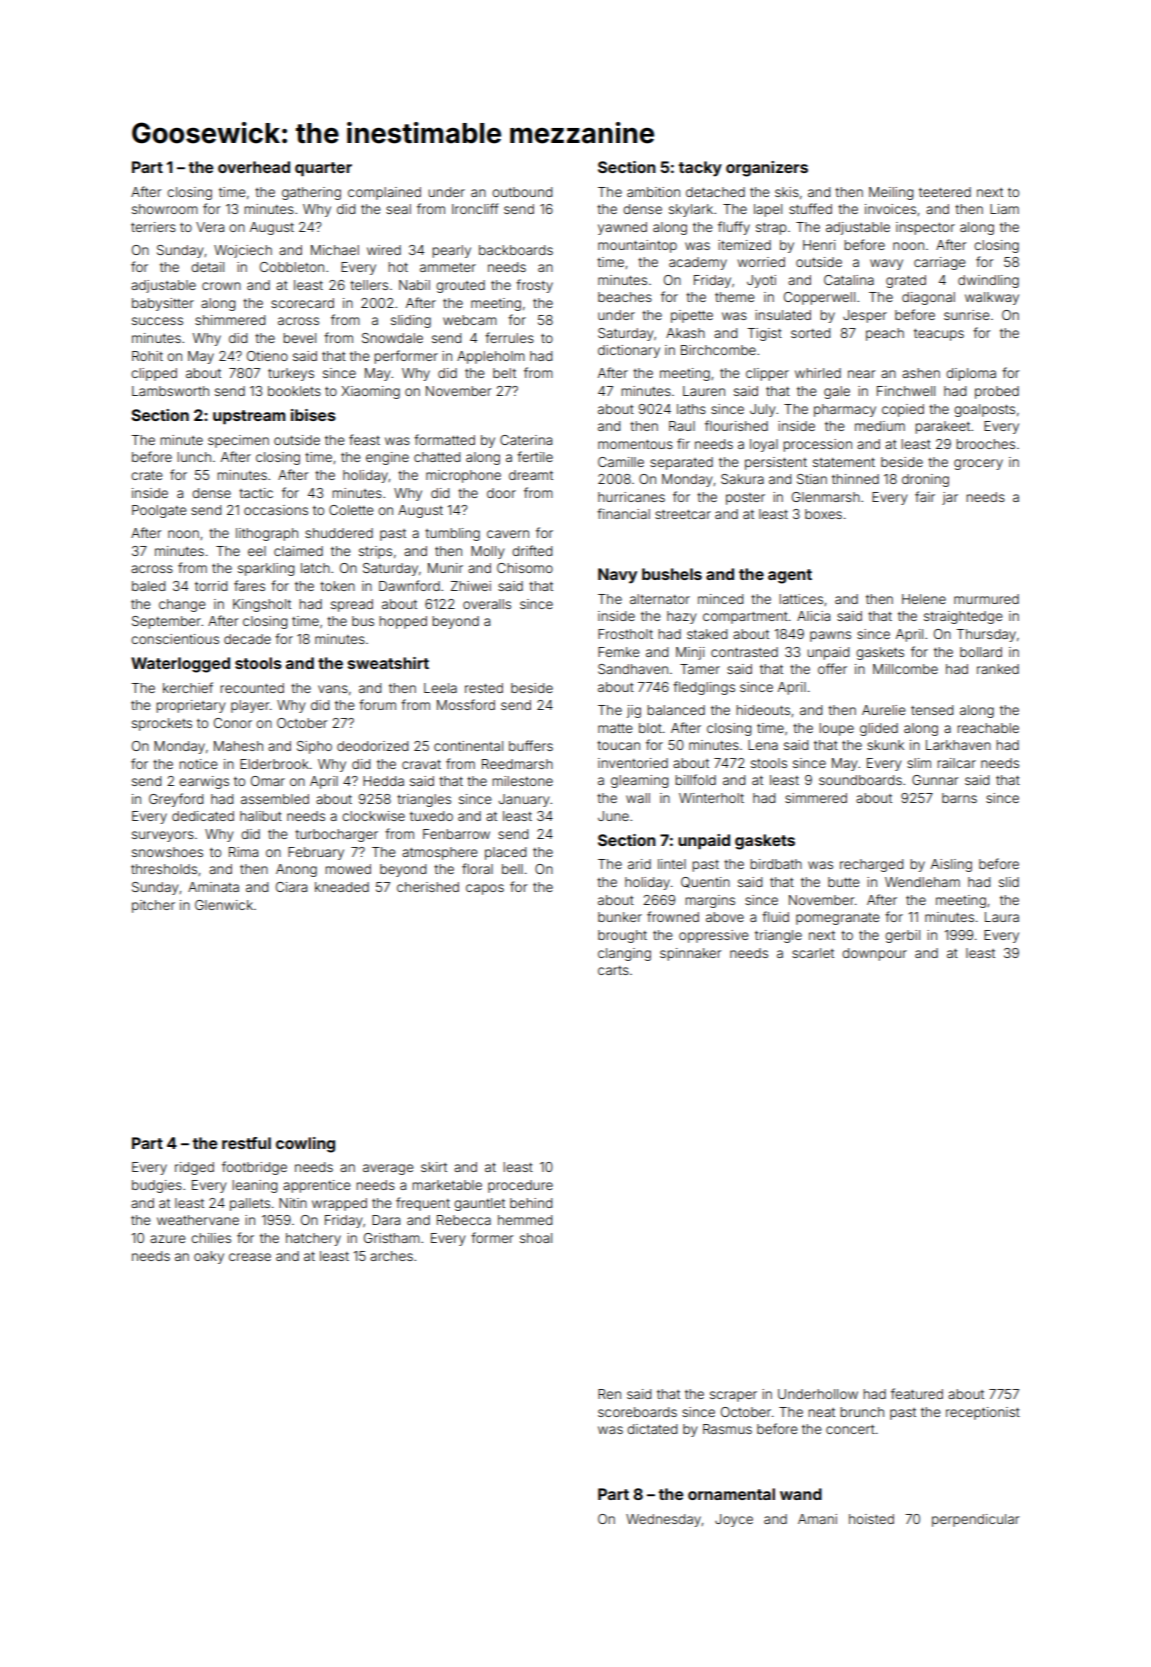  What do you see at coordinates (194, 1168) in the image?
I see `ridged` at bounding box center [194, 1168].
